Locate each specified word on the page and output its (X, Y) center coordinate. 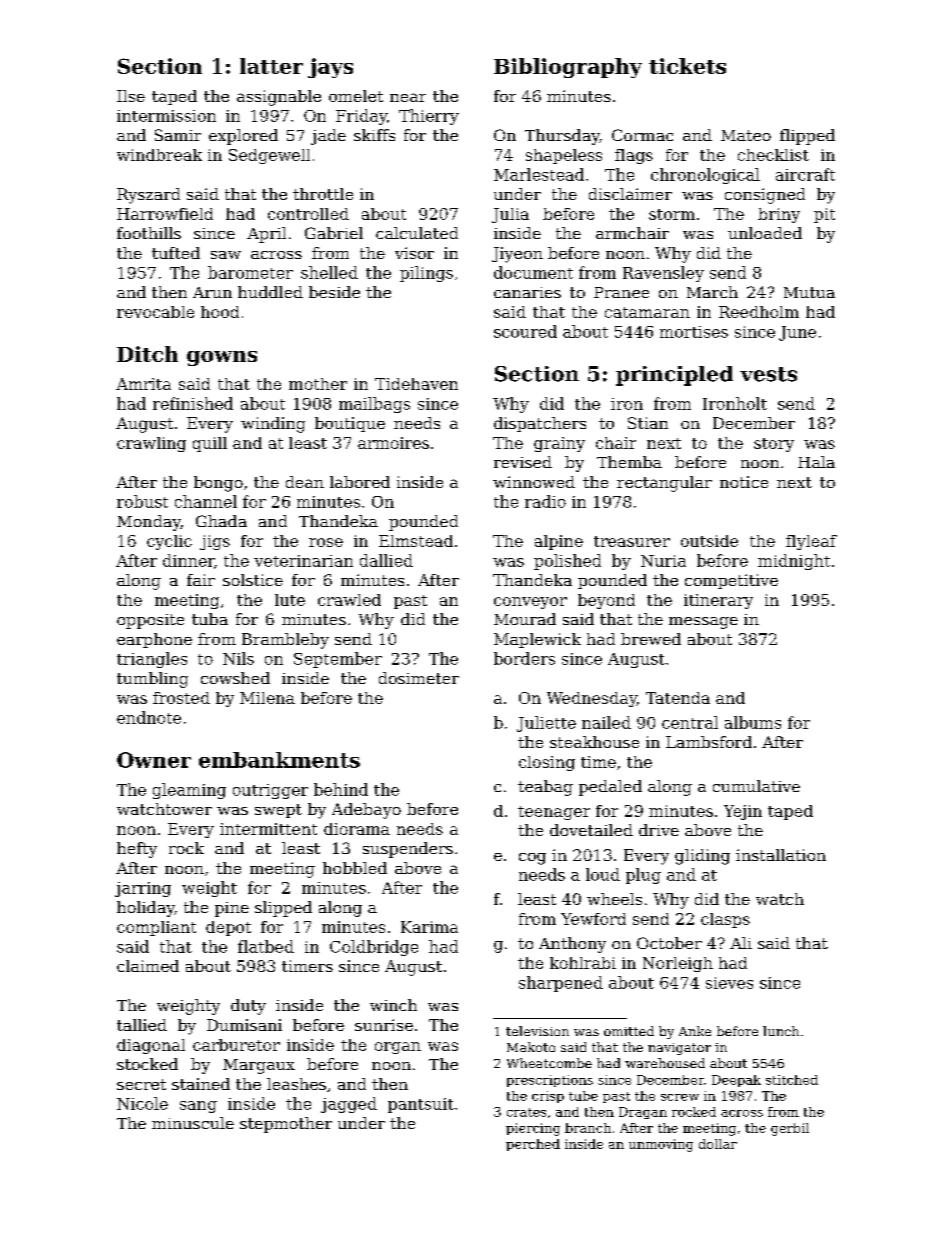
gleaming (189, 791)
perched (533, 1145)
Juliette (546, 724)
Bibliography (568, 68)
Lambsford (709, 742)
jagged (349, 1105)
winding (273, 425)
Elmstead (416, 541)
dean (305, 482)
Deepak (736, 1081)
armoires (393, 443)
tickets (687, 66)
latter (271, 66)
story (774, 445)
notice (744, 482)
